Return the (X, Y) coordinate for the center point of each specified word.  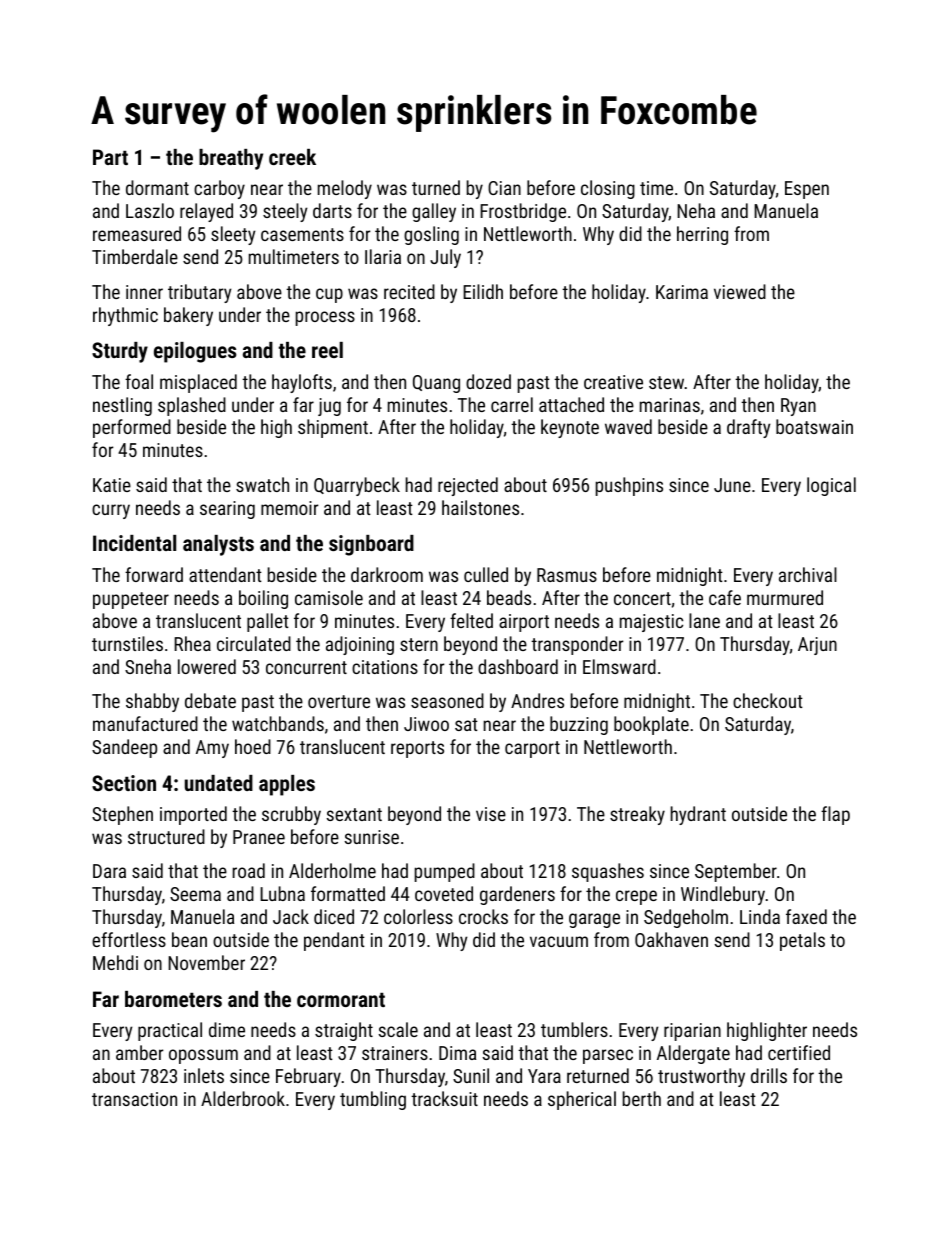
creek (292, 157)
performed (132, 428)
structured (166, 836)
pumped (445, 872)
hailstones (480, 507)
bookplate (651, 725)
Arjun (817, 646)
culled (486, 574)
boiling (263, 599)
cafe (725, 597)
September (736, 872)
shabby (152, 702)
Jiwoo (426, 724)
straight (344, 1031)
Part (110, 157)
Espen (807, 190)
